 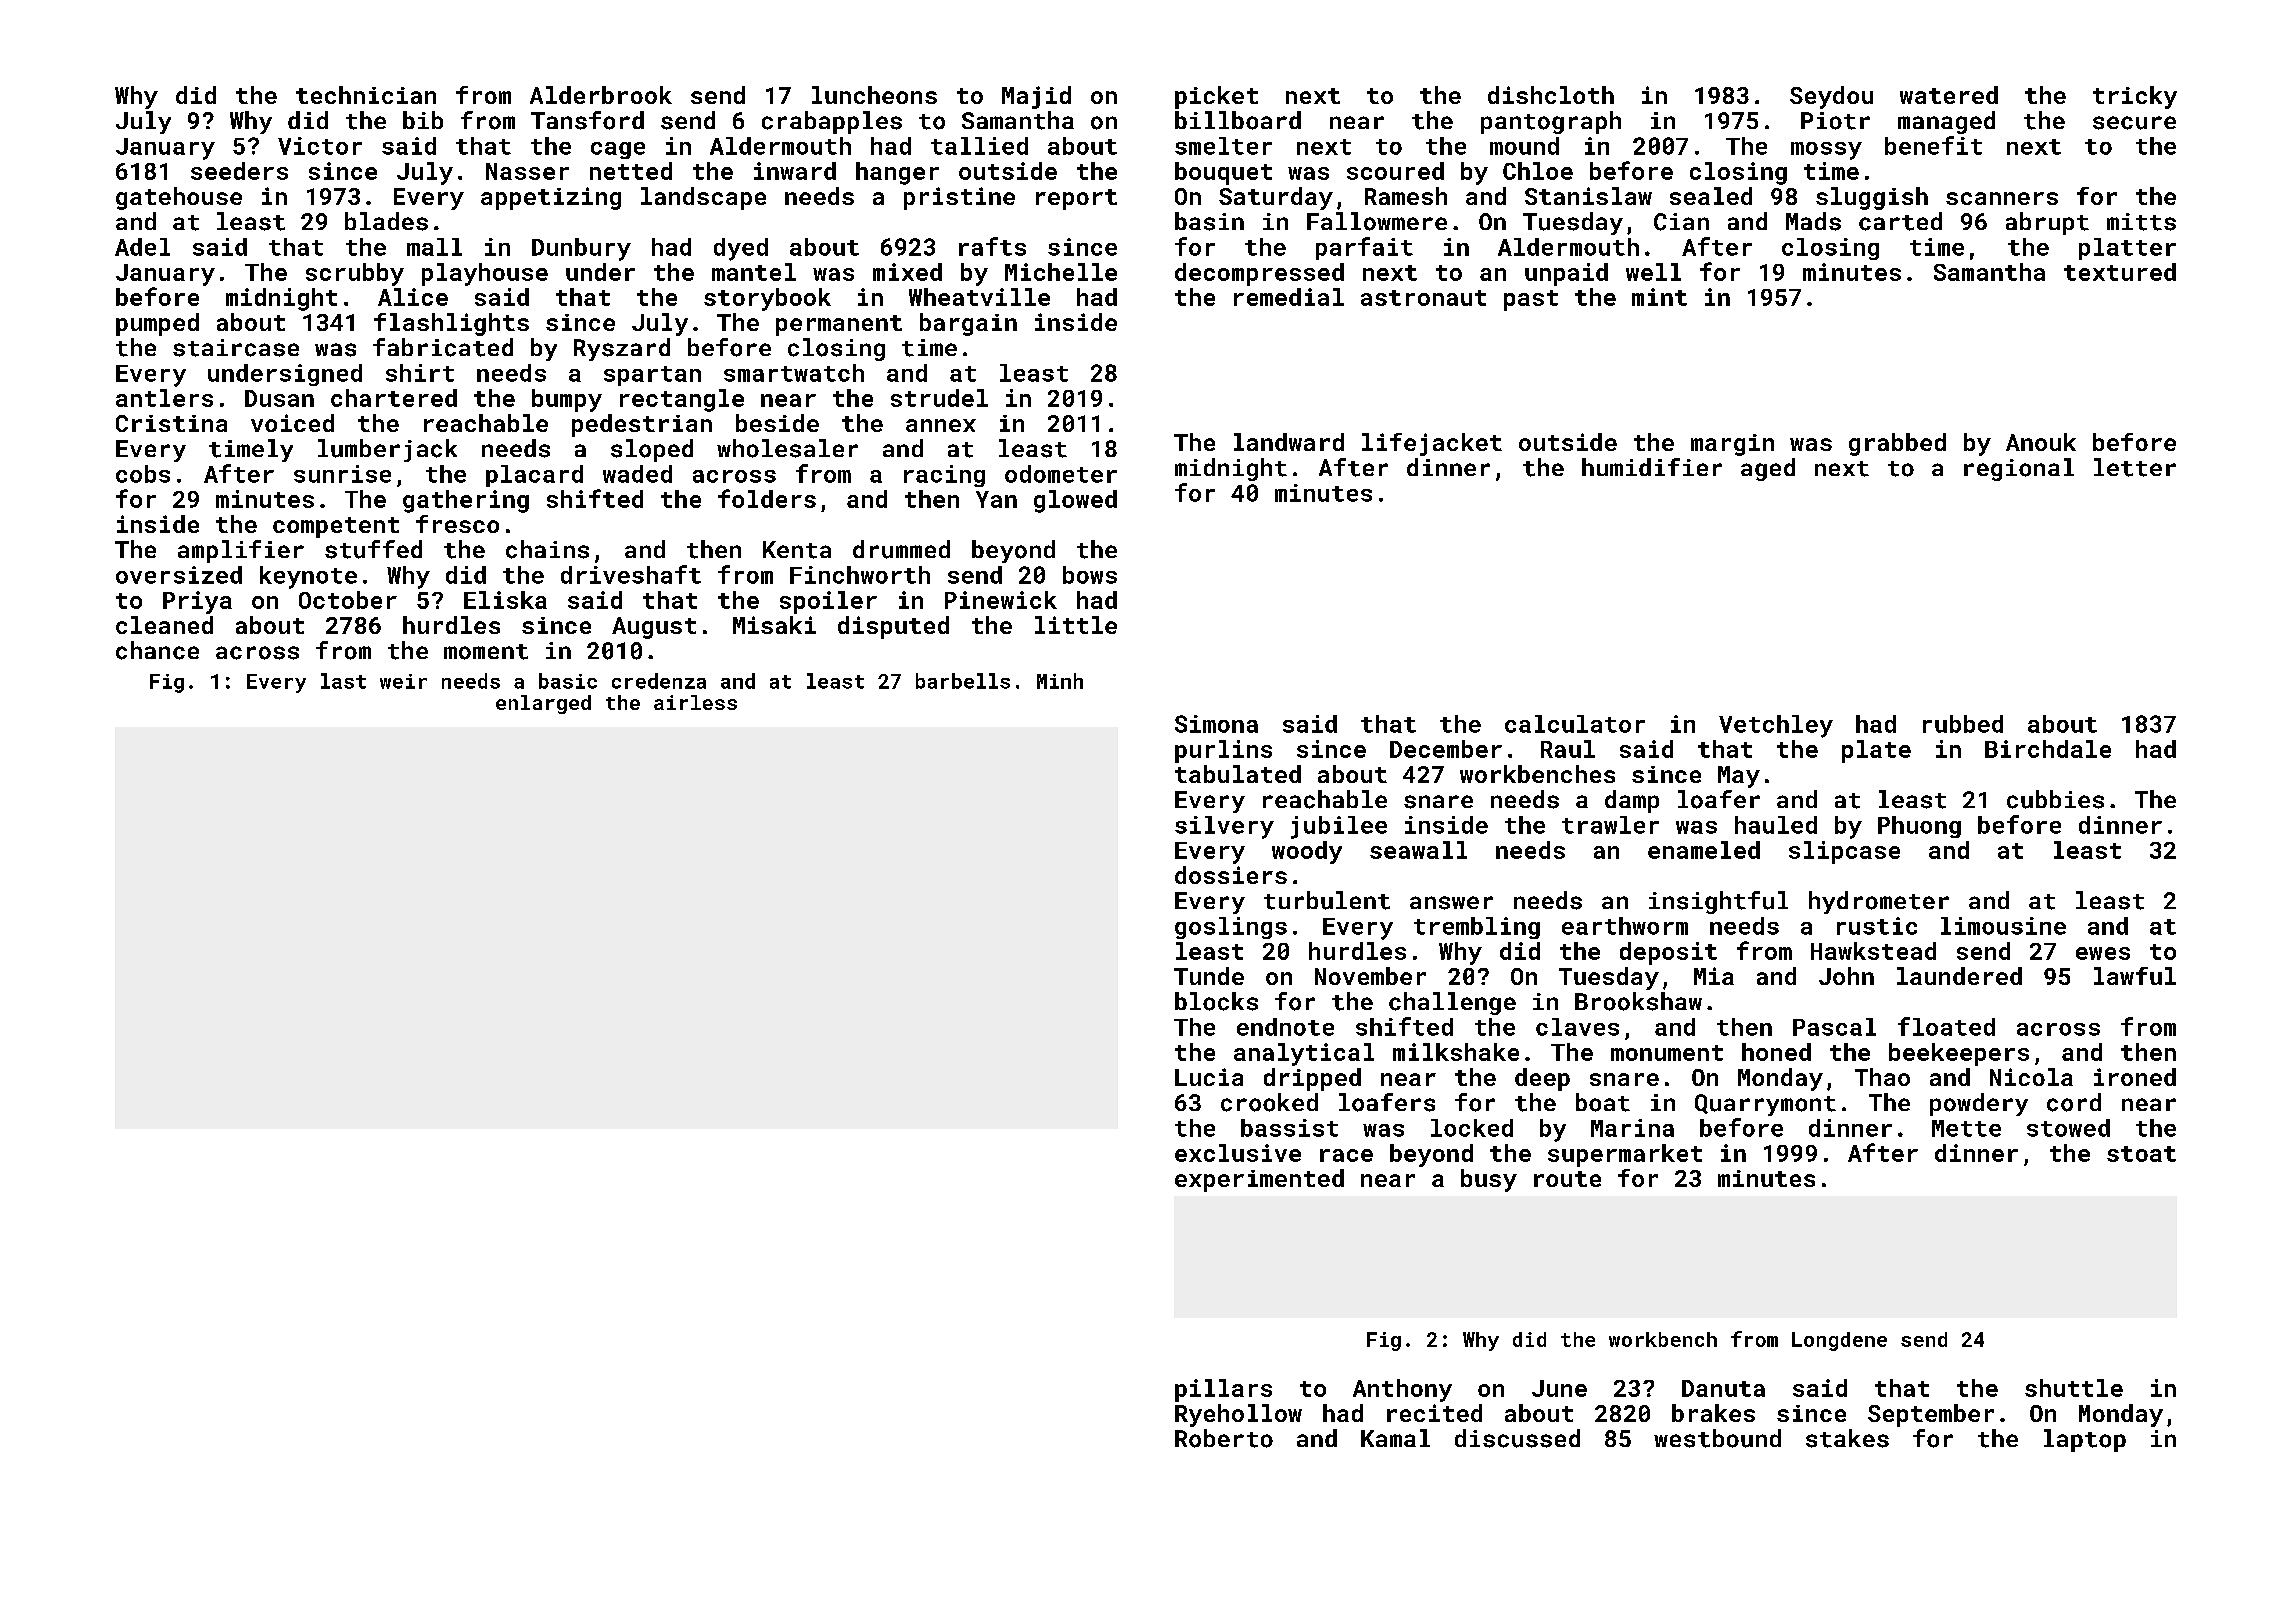 I want to click on mint, so click(x=1659, y=297).
